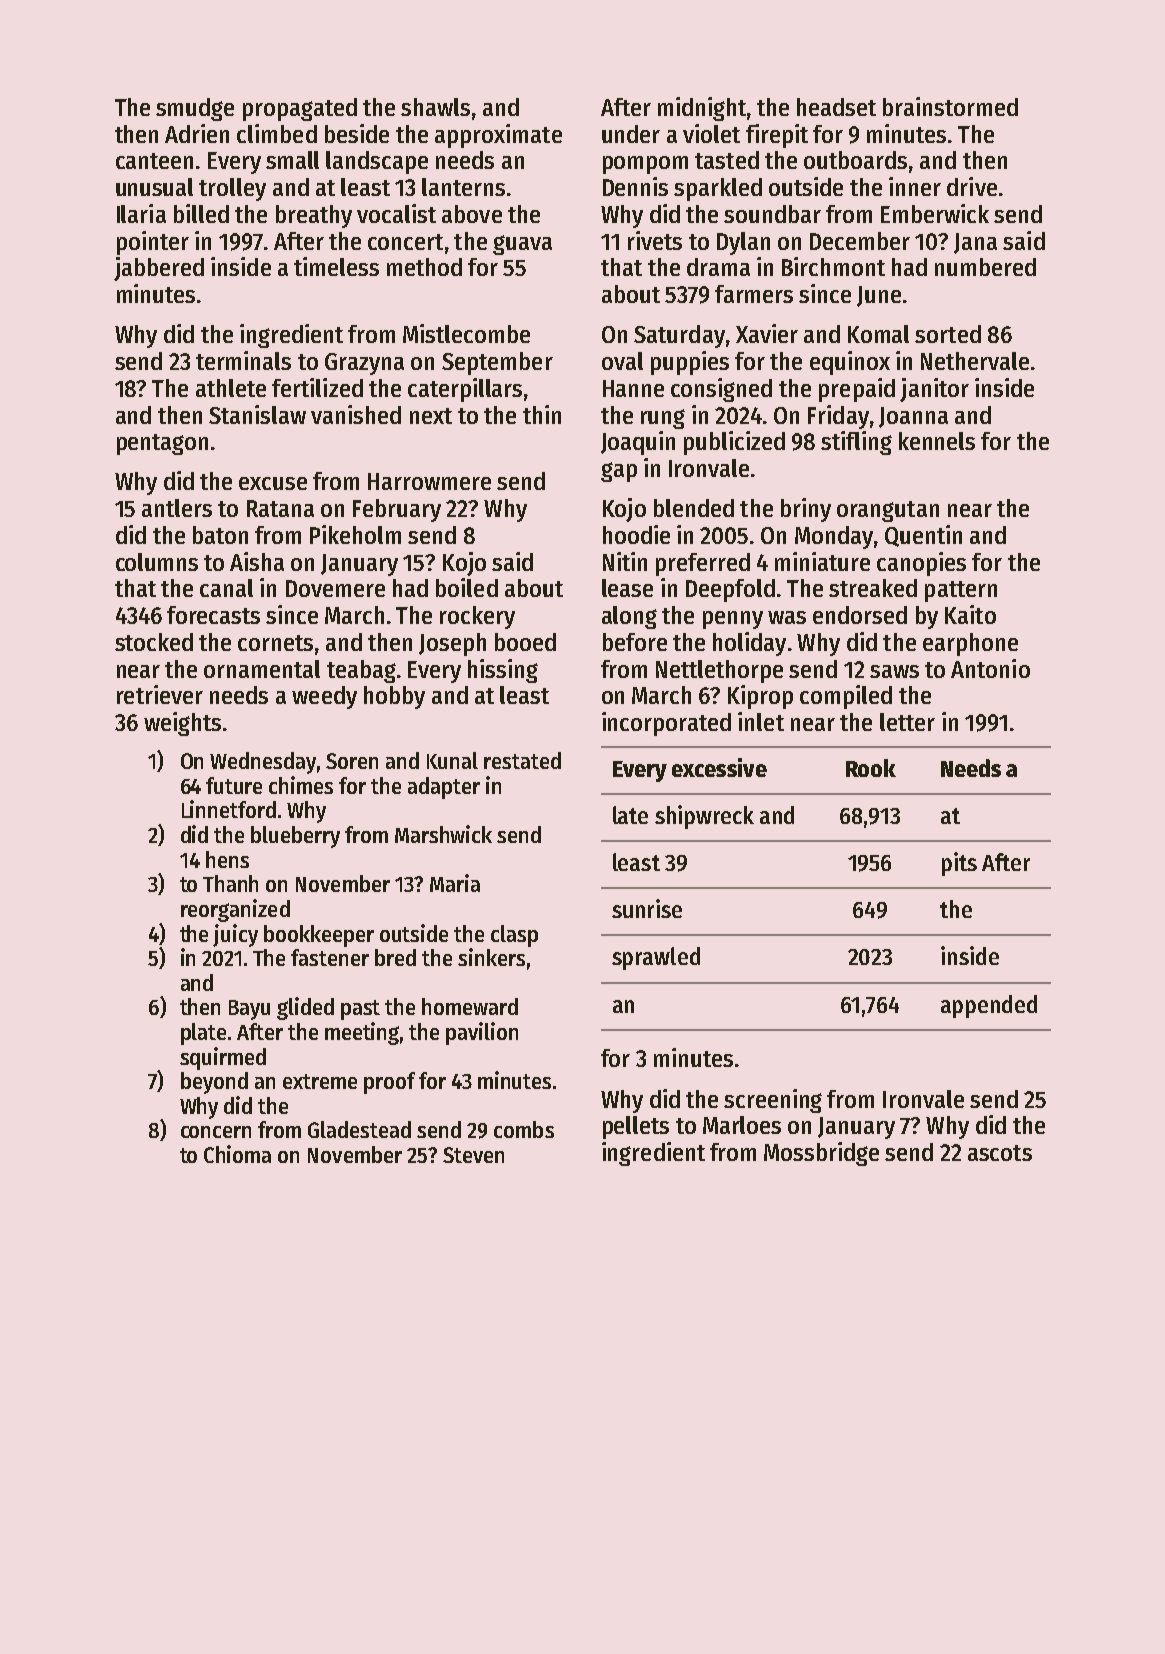  I want to click on Dovemere, so click(335, 588).
